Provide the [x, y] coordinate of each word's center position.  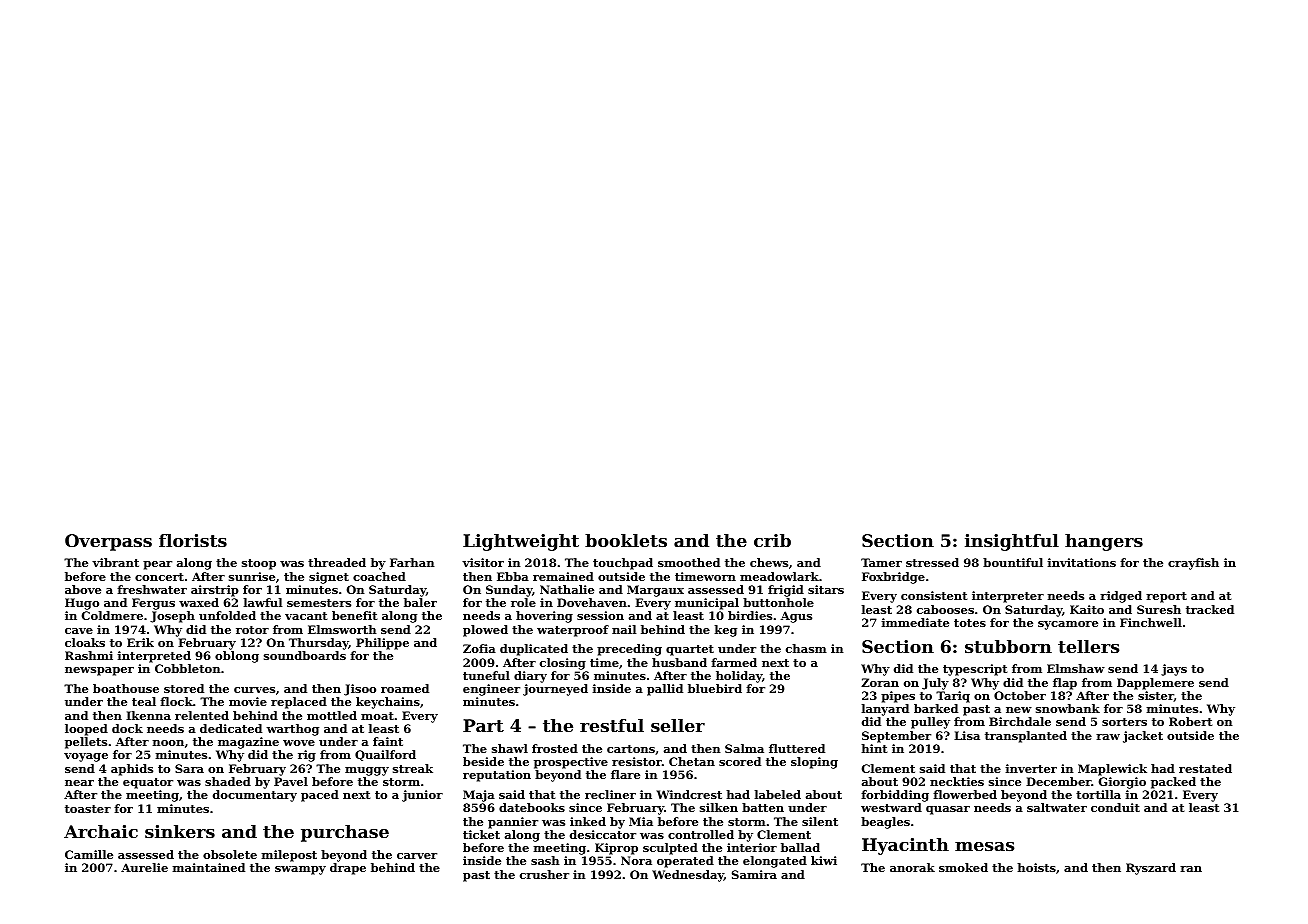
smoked [963, 867]
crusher [544, 874]
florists [193, 540]
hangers [1104, 542]
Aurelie [144, 867]
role [523, 602]
